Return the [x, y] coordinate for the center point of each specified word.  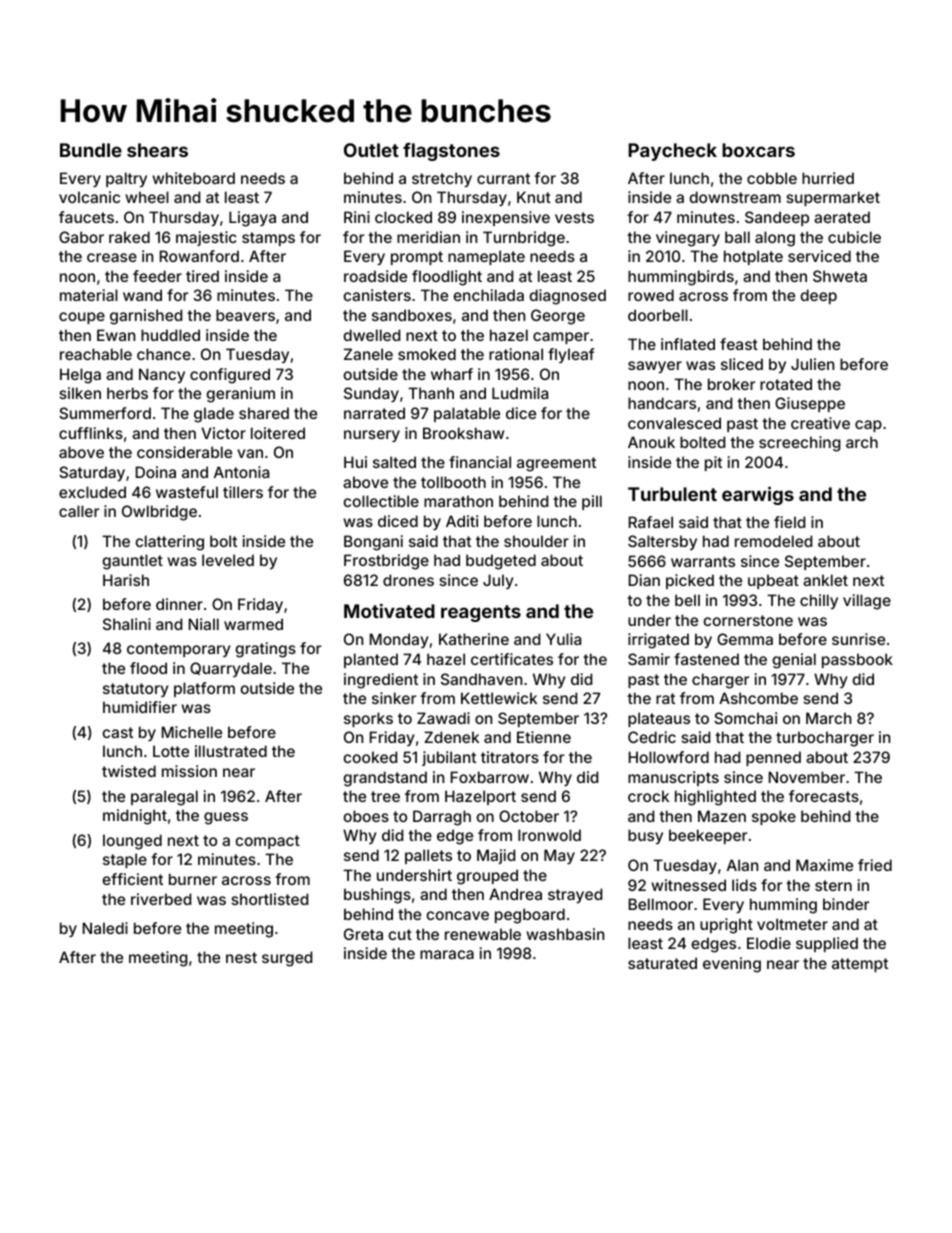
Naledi [105, 928]
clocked [403, 217]
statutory [136, 690]
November [807, 777]
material [89, 295]
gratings [265, 650]
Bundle [91, 150]
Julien [812, 364]
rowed [651, 295]
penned [773, 758]
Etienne [544, 737]
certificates [512, 659]
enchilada [488, 295]
